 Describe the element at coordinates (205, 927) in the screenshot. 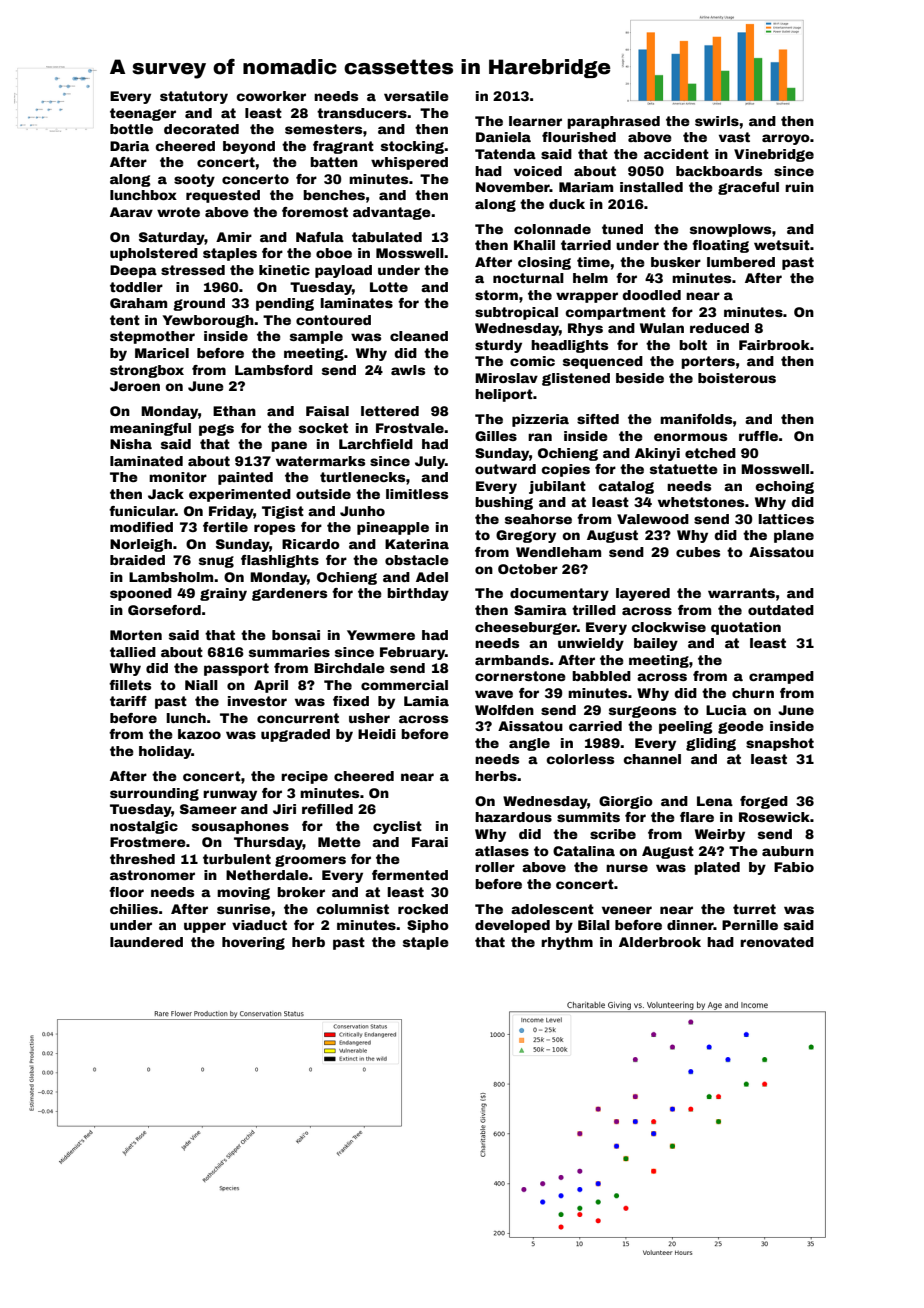

I see `upper` at that location.
